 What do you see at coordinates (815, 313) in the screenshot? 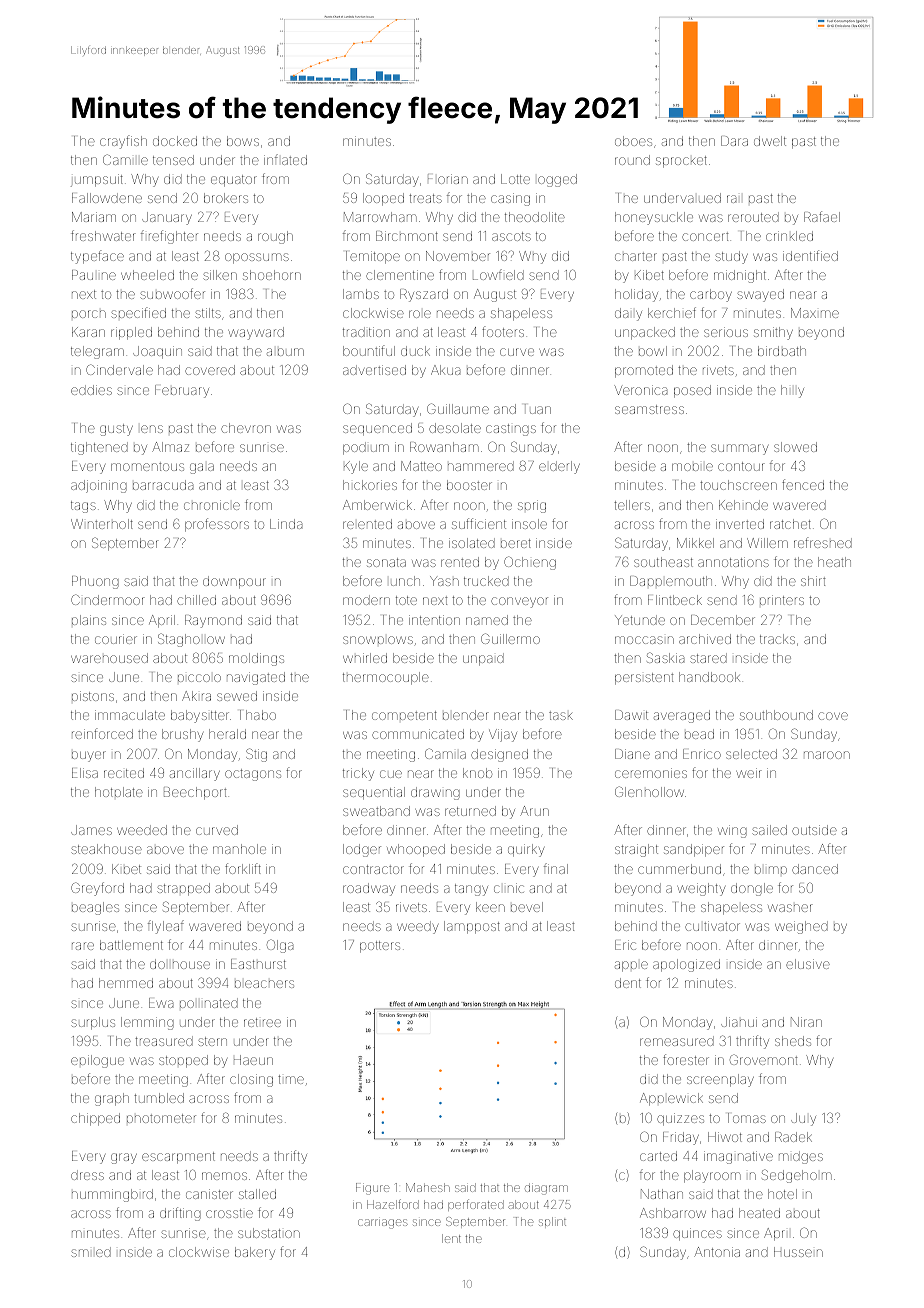
I see `Maxime` at bounding box center [815, 313].
